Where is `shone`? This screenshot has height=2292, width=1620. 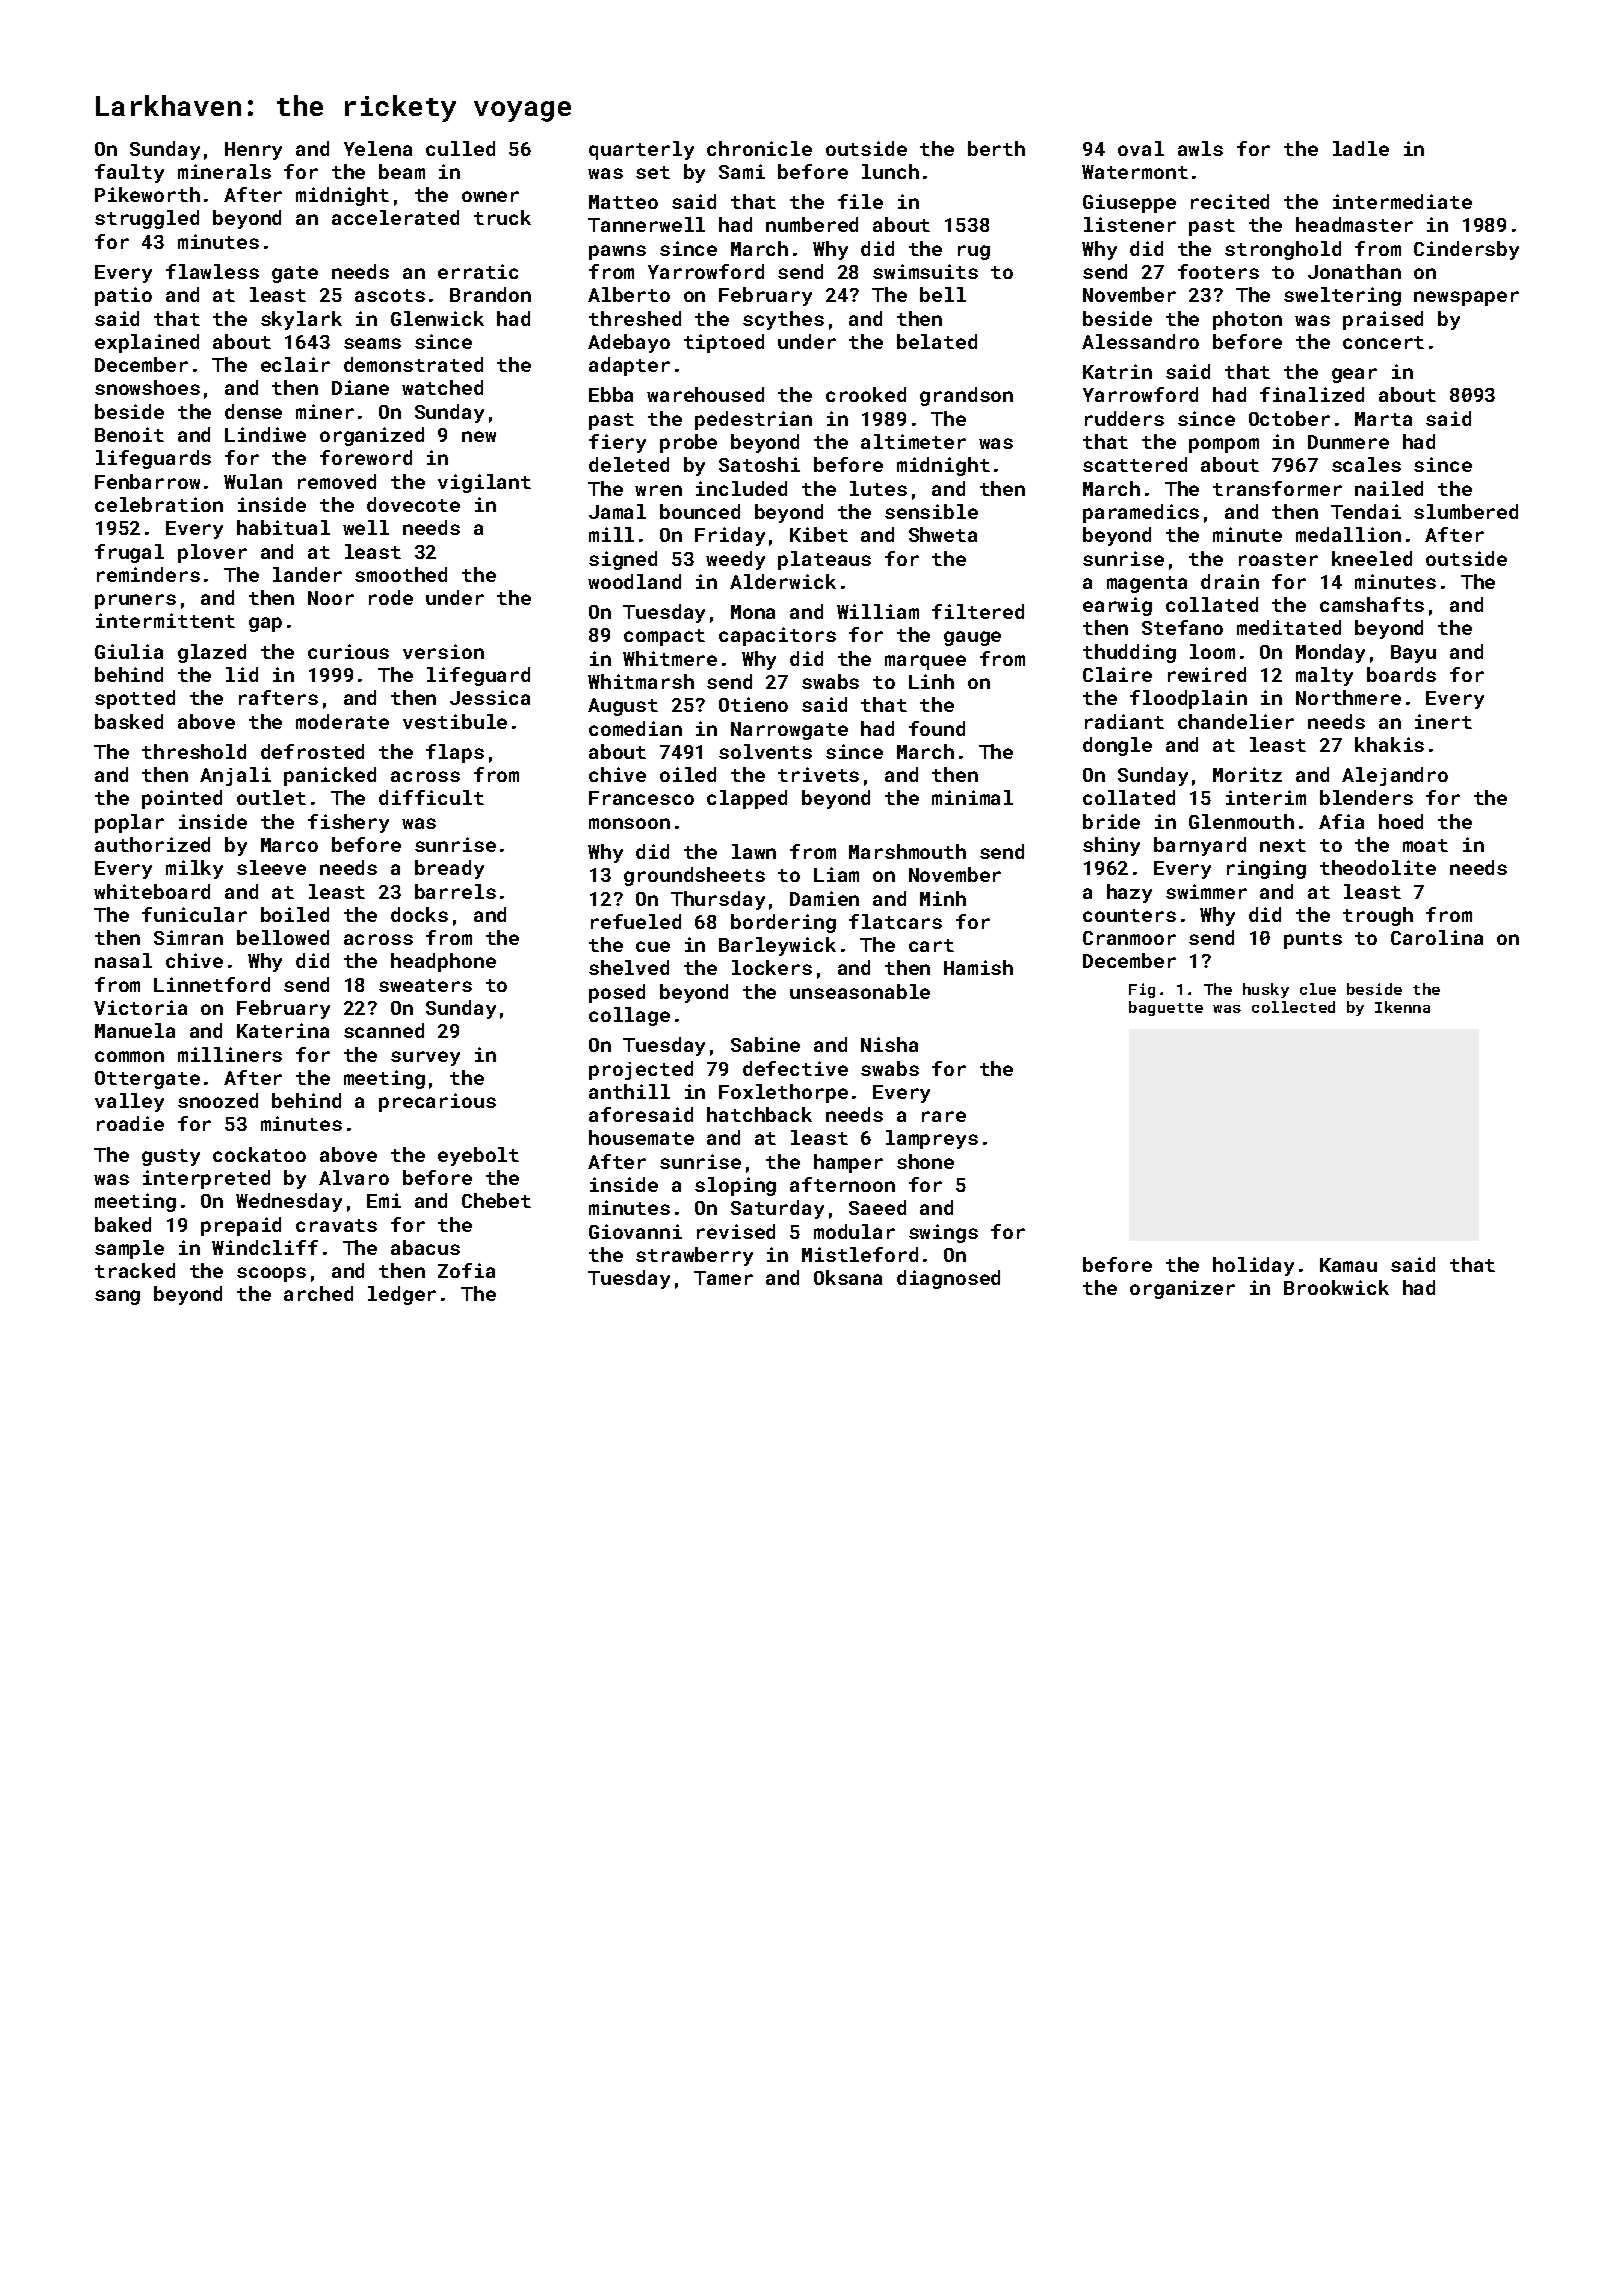
shone is located at coordinates (925, 1161).
